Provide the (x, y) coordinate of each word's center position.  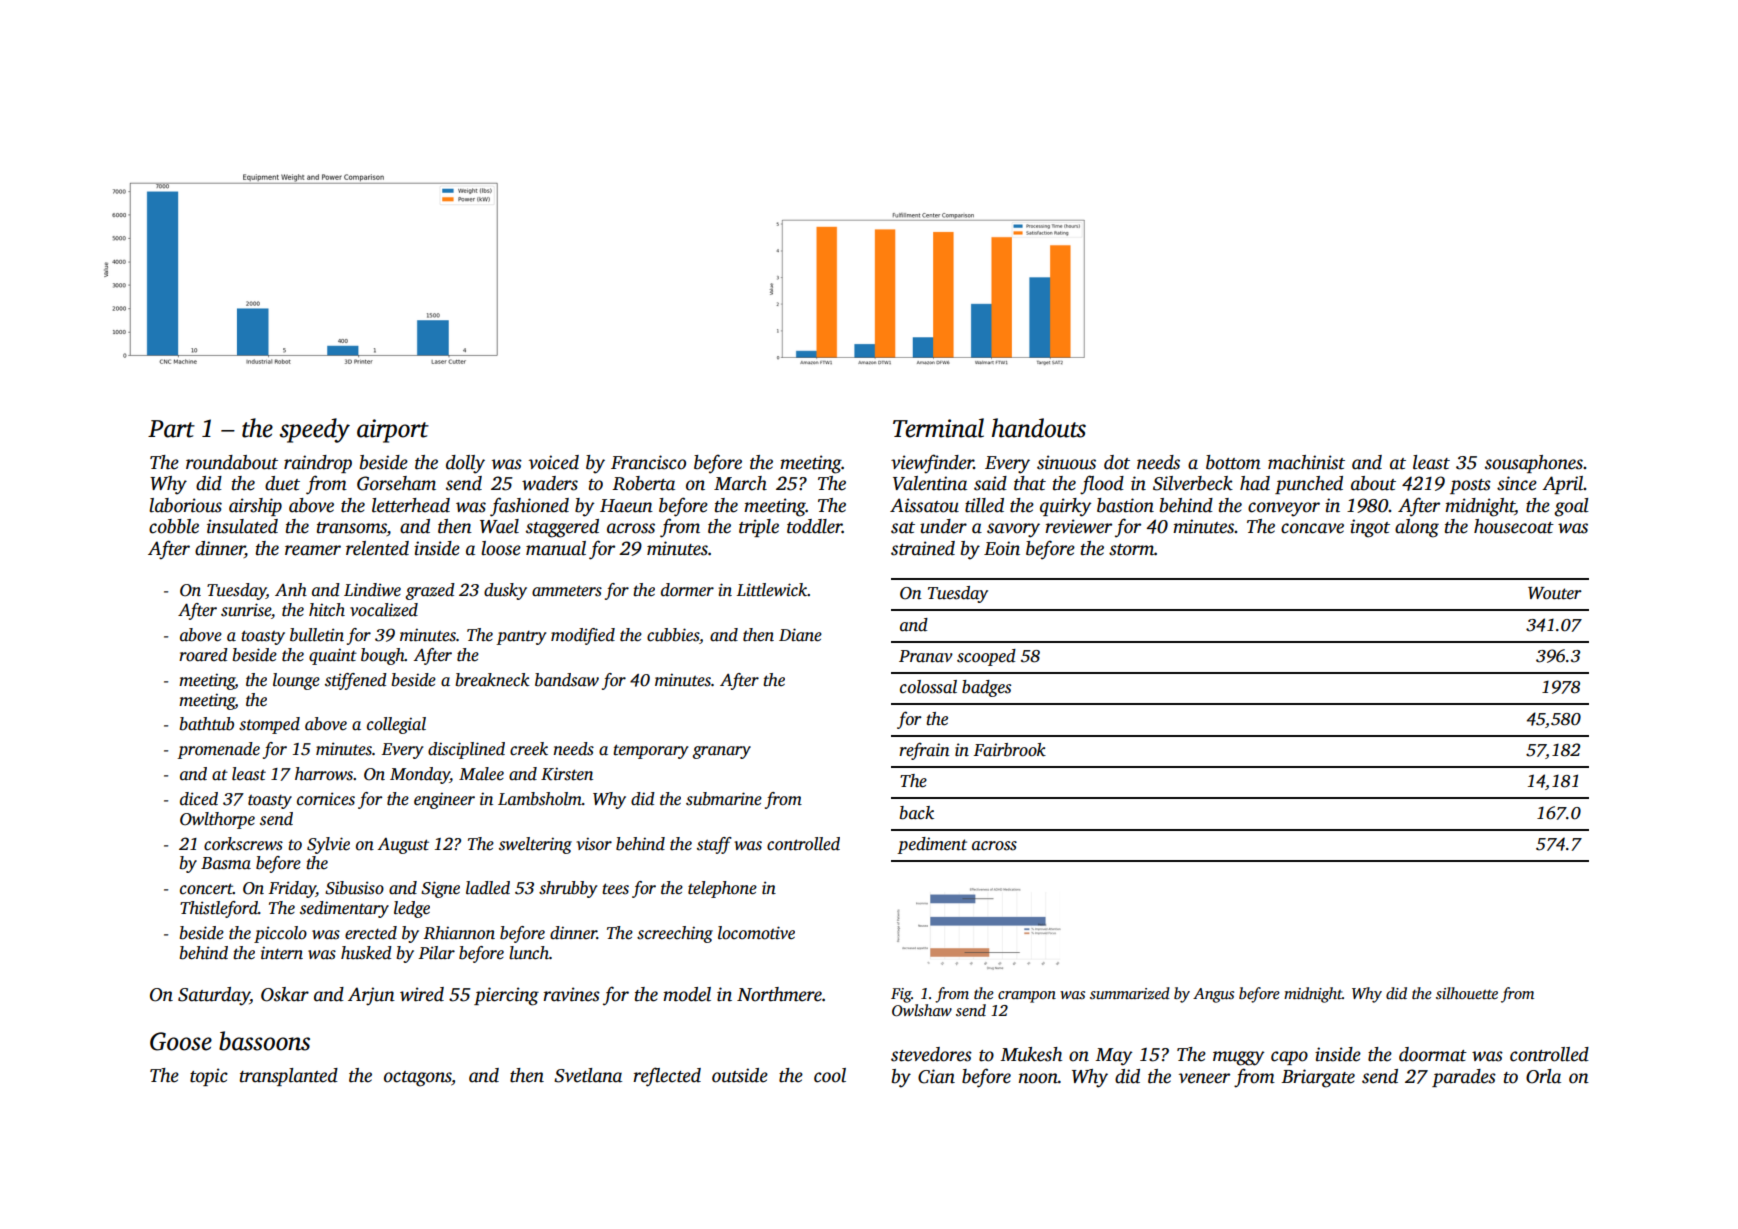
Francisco (648, 462)
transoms (352, 529)
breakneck (492, 680)
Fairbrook (1009, 750)
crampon (1027, 997)
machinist (1306, 462)
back (917, 813)
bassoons (264, 1041)
